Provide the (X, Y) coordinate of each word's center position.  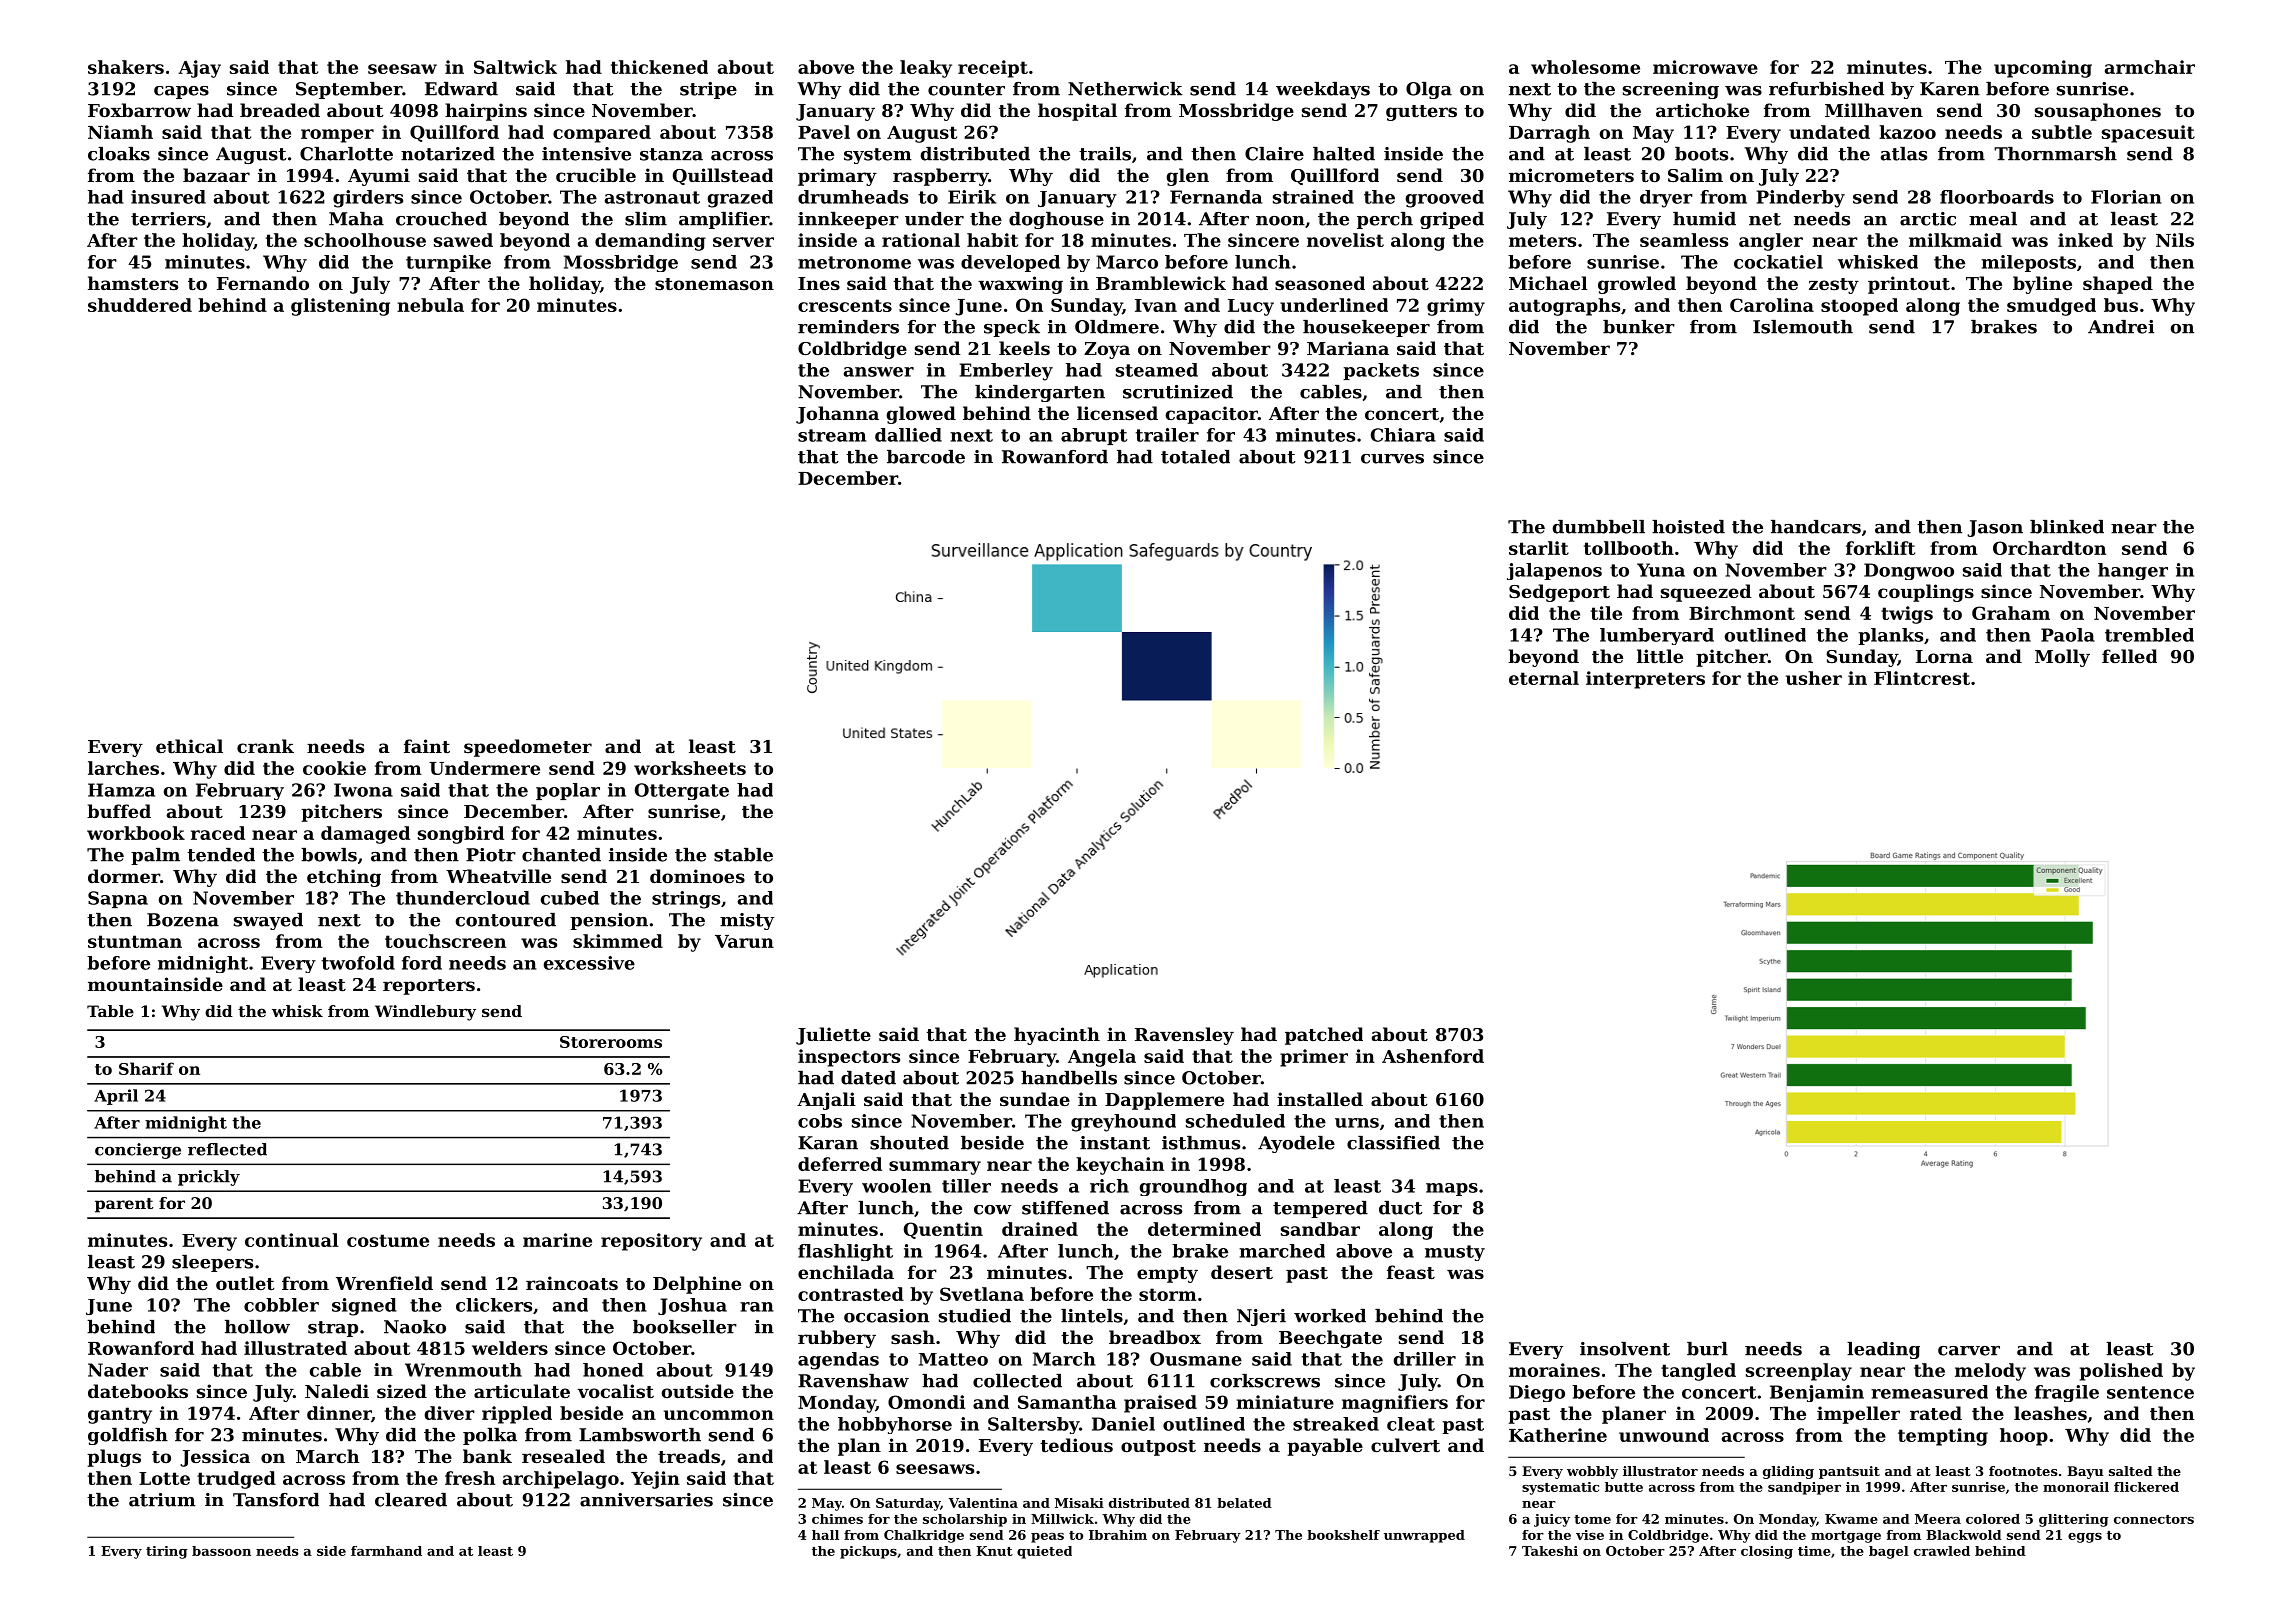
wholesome (1585, 67)
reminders (848, 327)
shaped (2118, 285)
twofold (358, 963)
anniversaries (646, 1500)
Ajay (199, 69)
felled (2129, 656)
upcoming (2043, 69)
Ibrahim (1118, 1535)
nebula (430, 305)
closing (1767, 1552)
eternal (1544, 678)
